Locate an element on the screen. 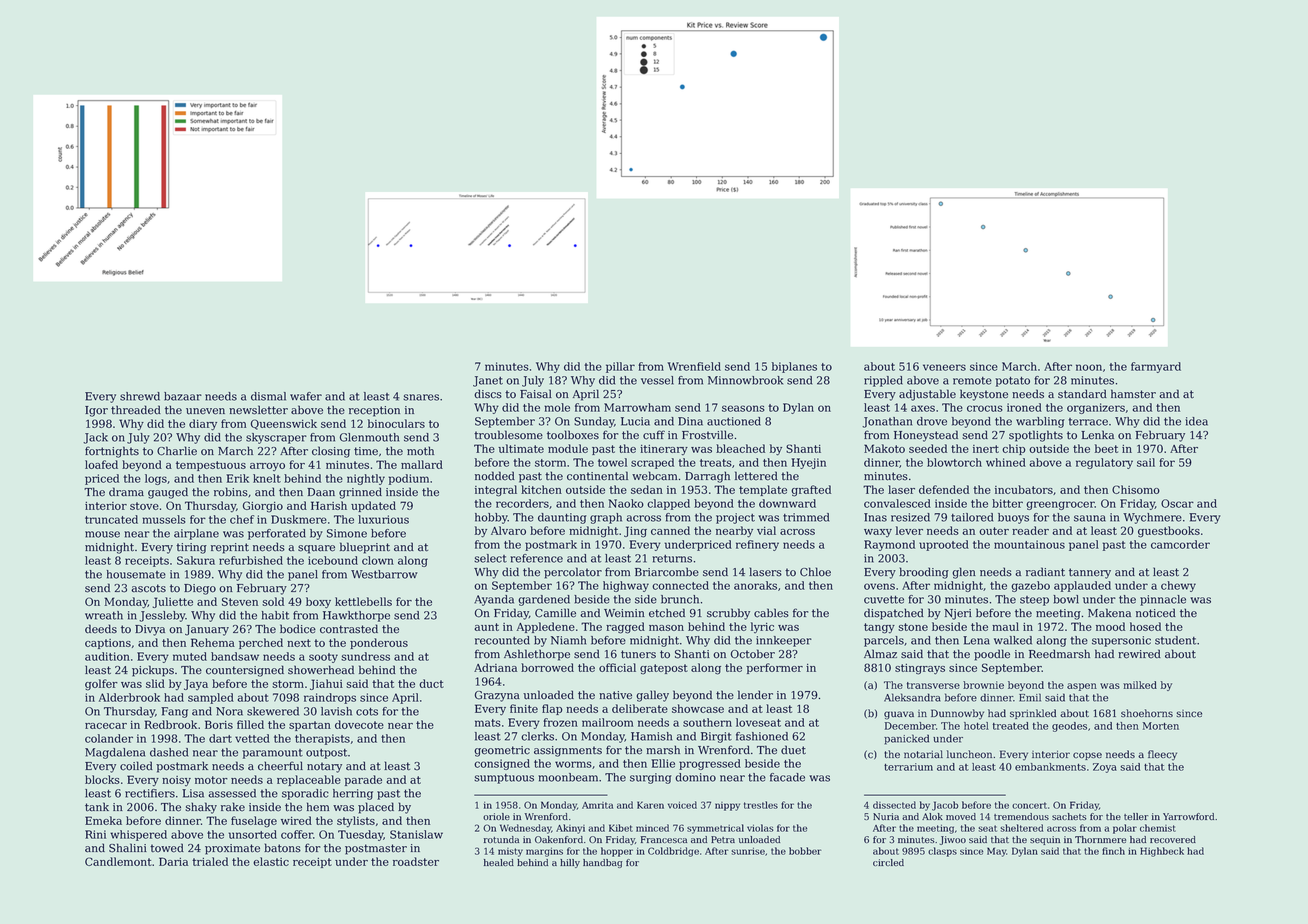 The height and width of the screenshot is (924, 1308). Wrenfield is located at coordinates (694, 366).
